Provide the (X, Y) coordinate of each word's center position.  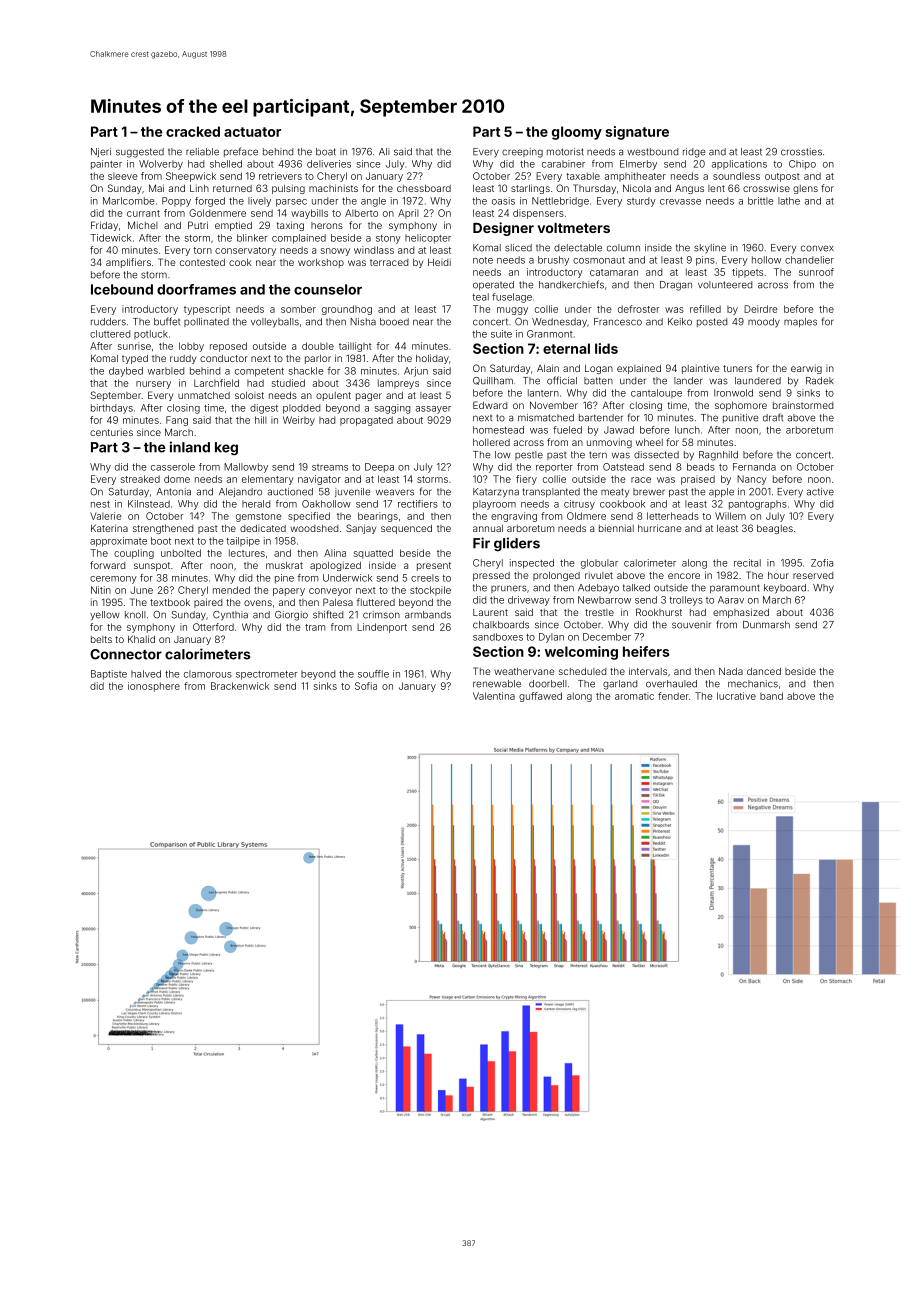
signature (637, 133)
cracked (193, 131)
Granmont (550, 334)
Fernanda (754, 467)
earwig (806, 369)
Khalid (141, 639)
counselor (328, 289)
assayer (433, 410)
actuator (252, 132)
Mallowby (246, 468)
